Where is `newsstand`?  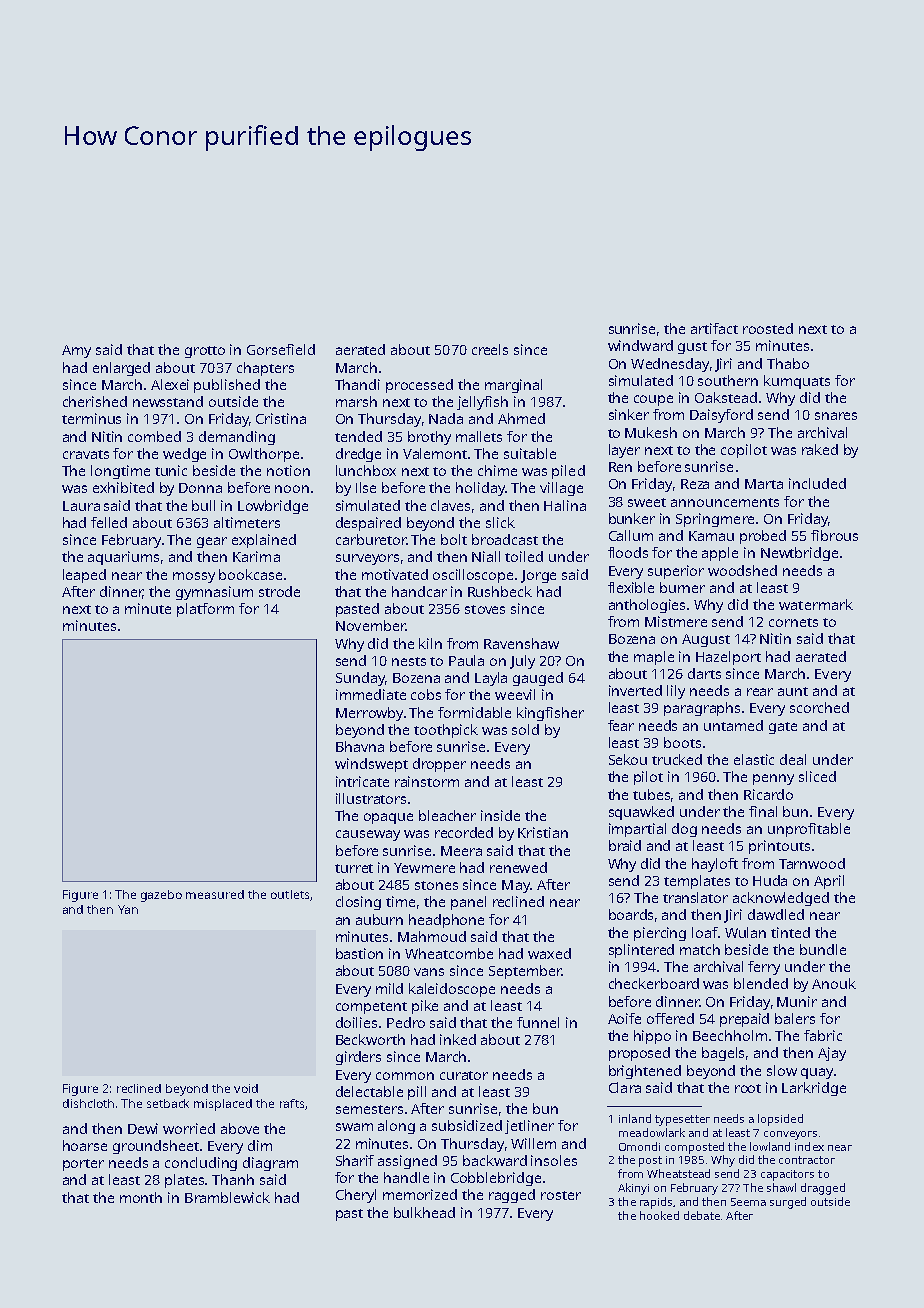
newsstand is located at coordinates (168, 401).
